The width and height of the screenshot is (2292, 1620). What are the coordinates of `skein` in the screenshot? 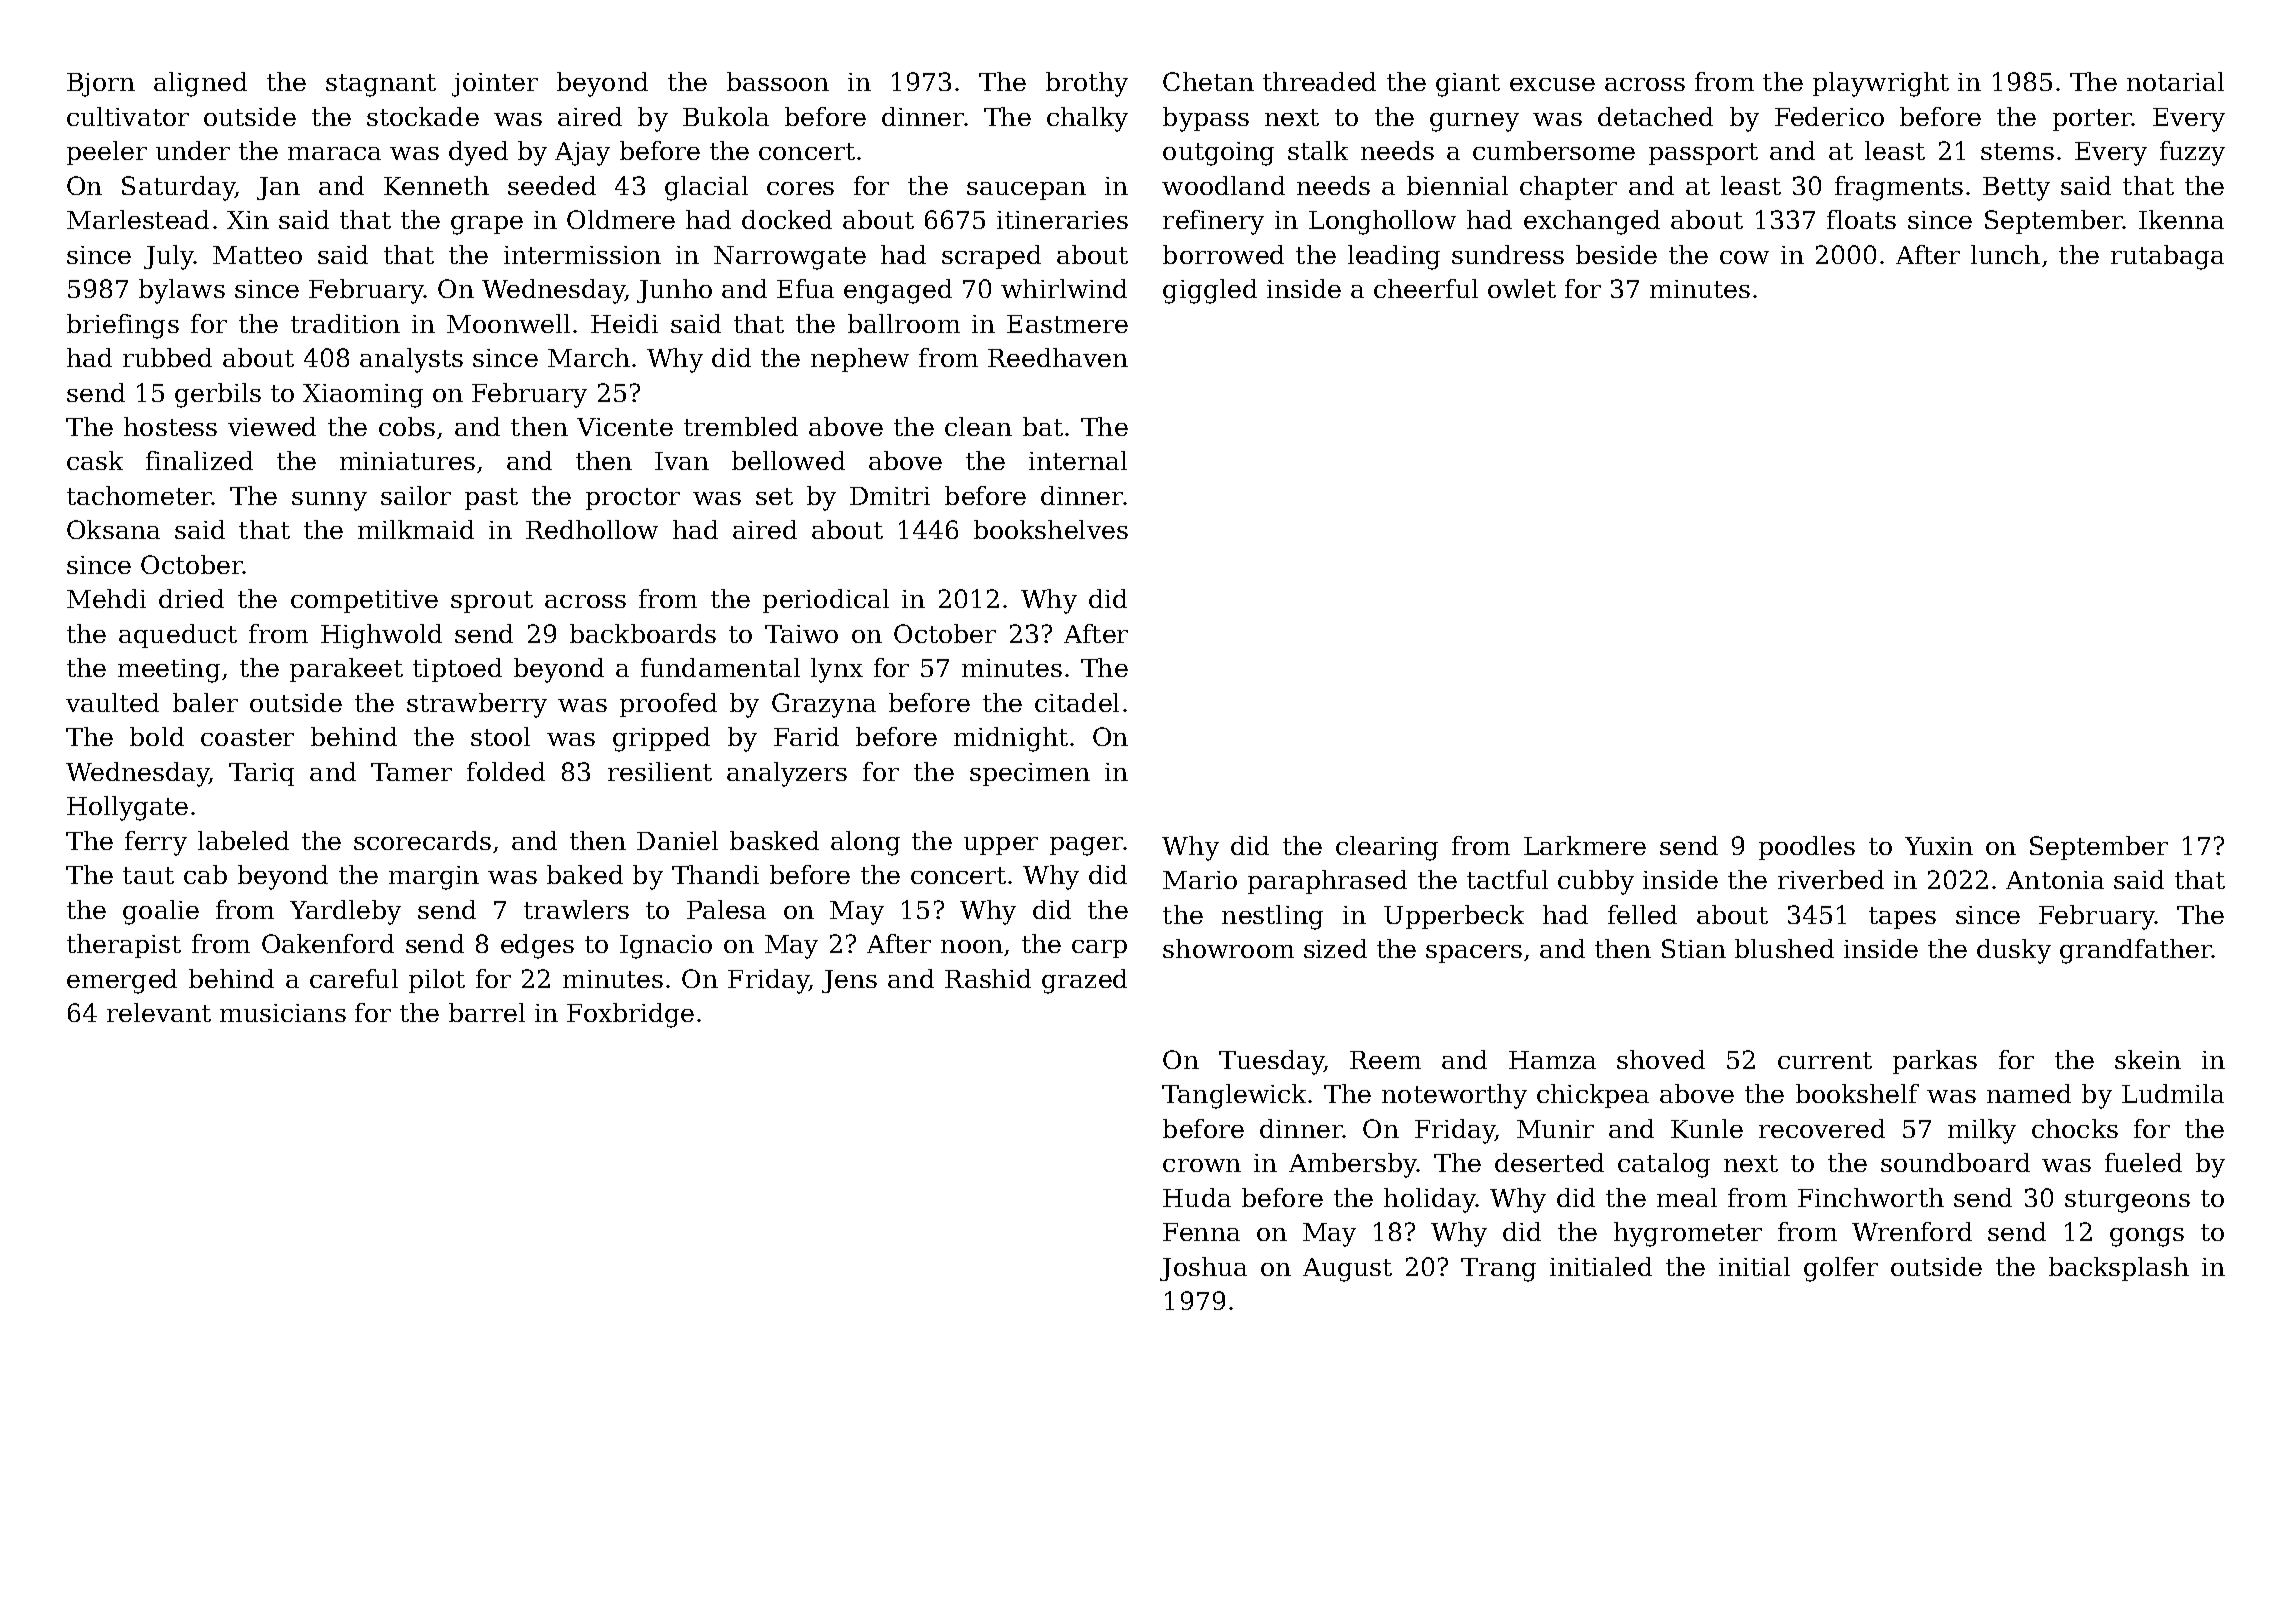 It's located at (2148, 1059).
